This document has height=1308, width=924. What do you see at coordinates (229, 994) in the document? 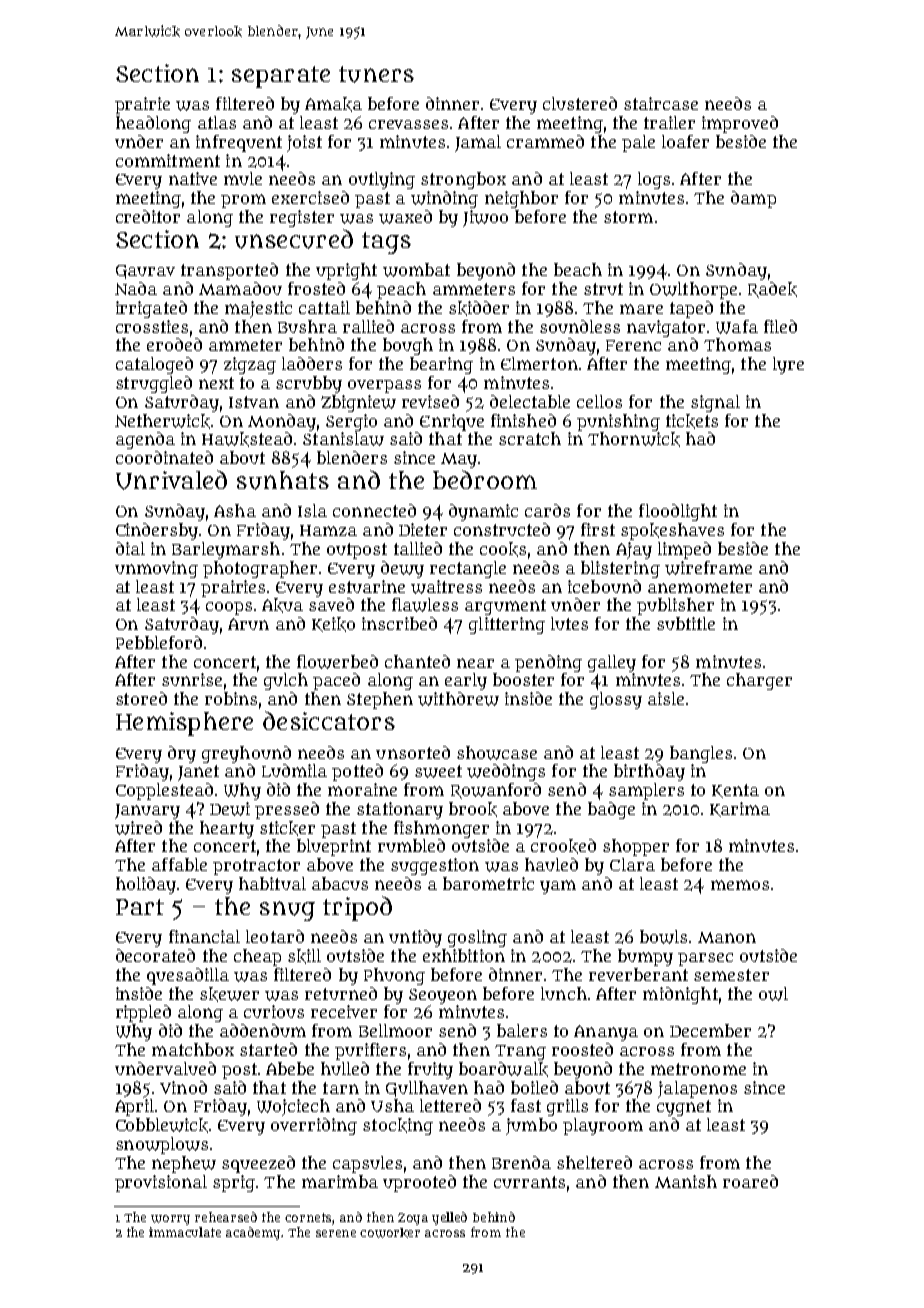
I see `skewer` at bounding box center [229, 994].
